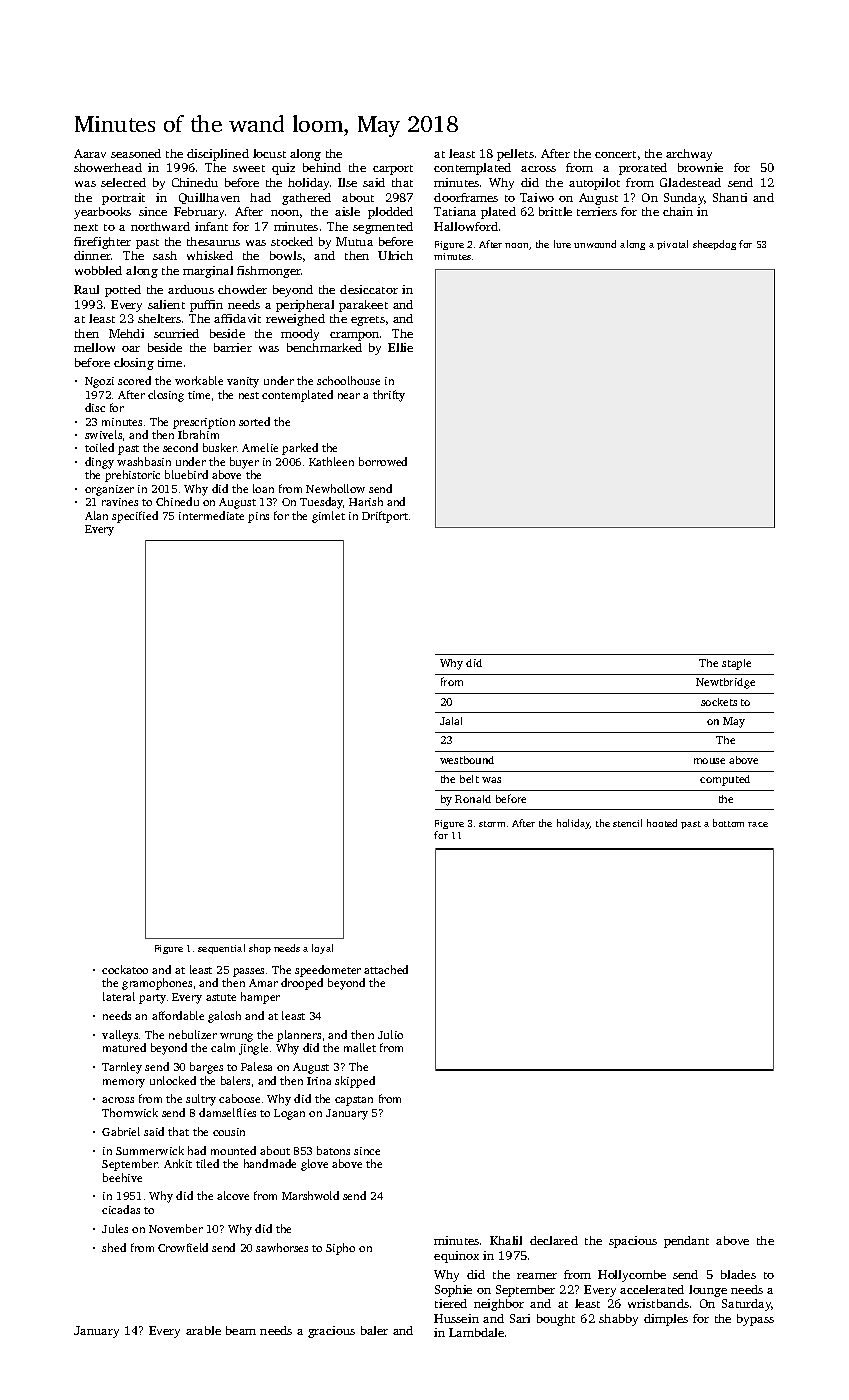 The height and width of the screenshot is (1400, 849). I want to click on gracious, so click(331, 1332).
